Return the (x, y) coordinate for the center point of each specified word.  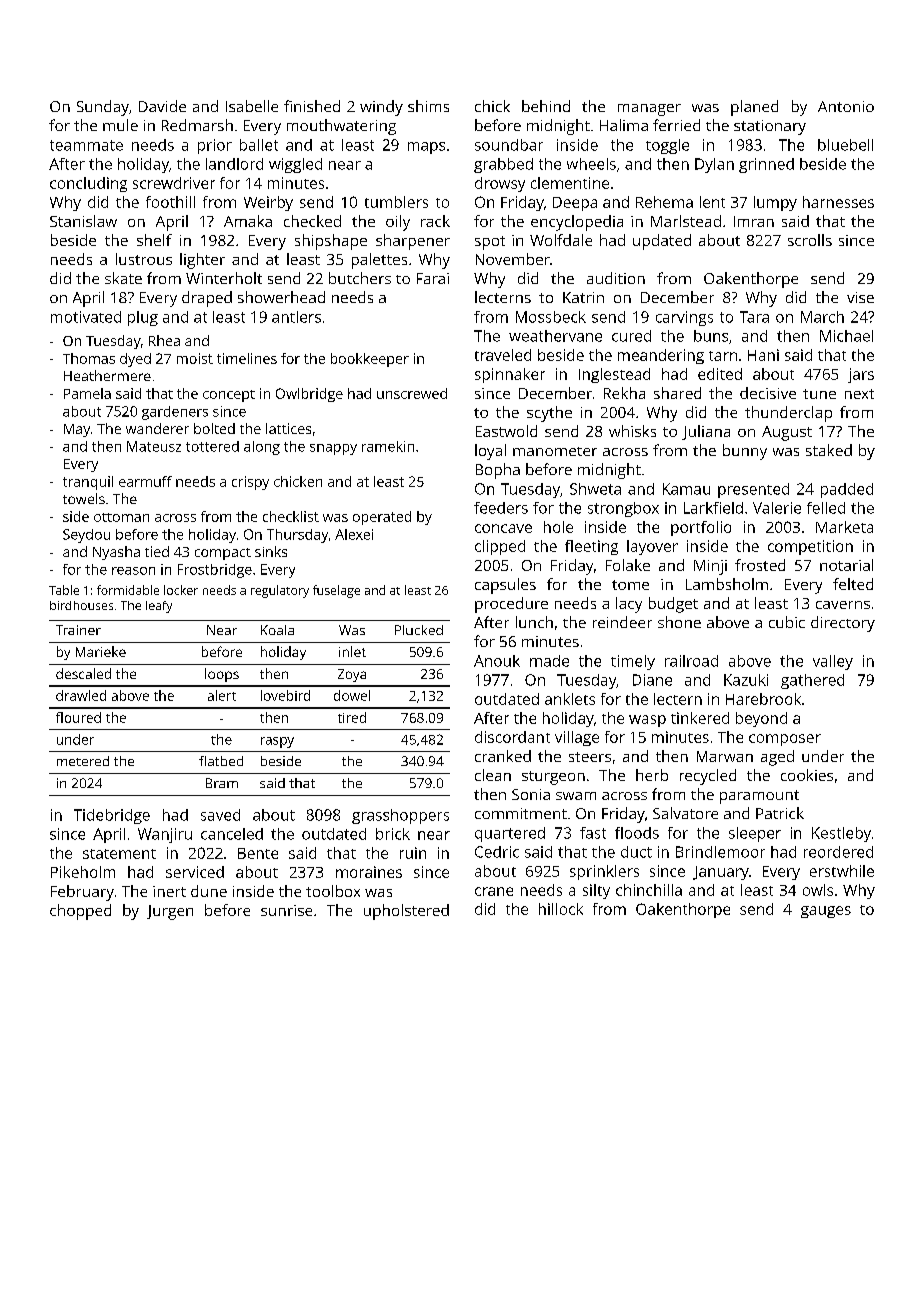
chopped (80, 912)
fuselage (336, 591)
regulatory (280, 591)
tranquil (88, 483)
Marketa (844, 527)
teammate (86, 145)
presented (753, 490)
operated (382, 518)
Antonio (846, 106)
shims (428, 106)
